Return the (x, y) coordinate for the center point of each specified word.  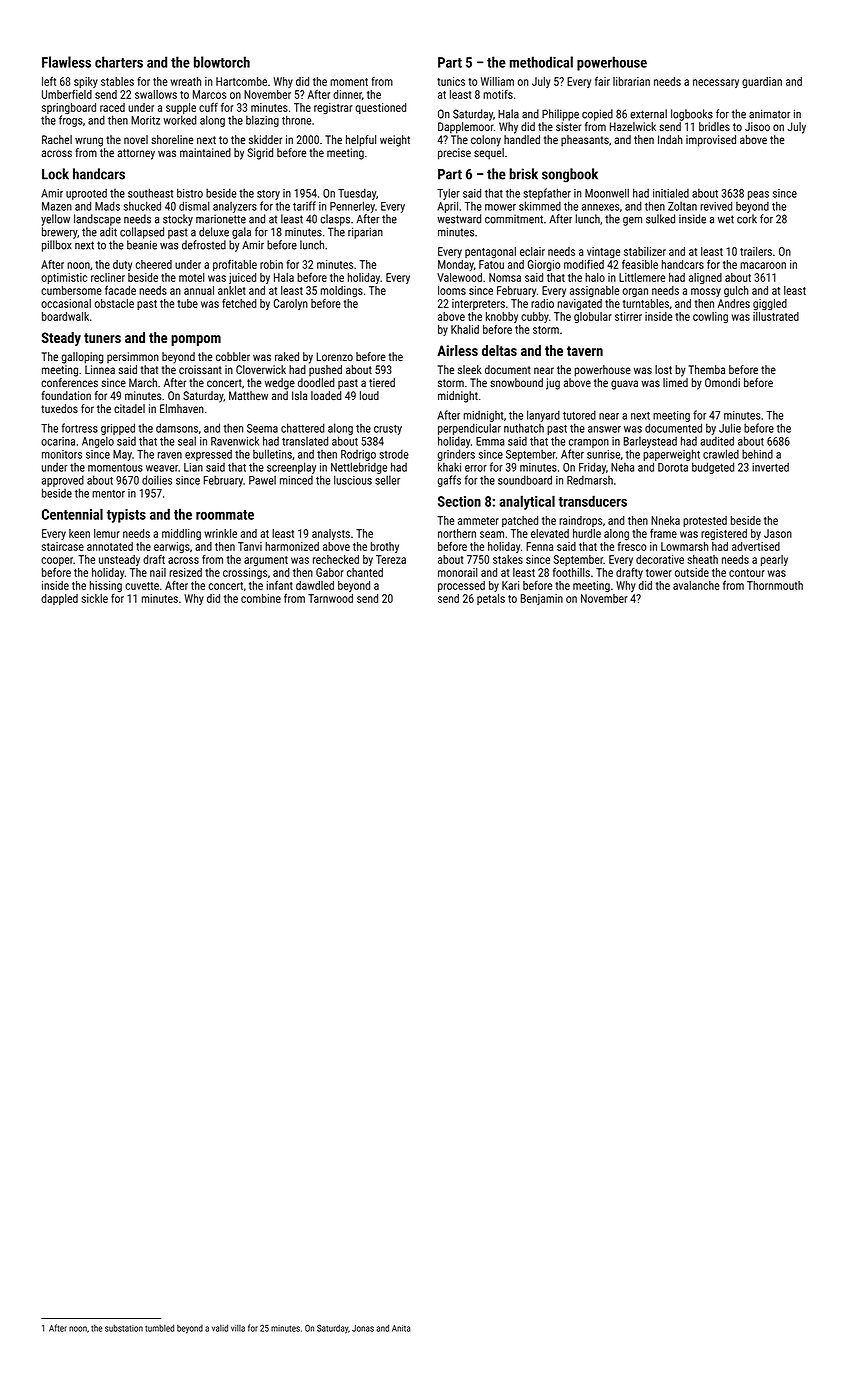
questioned (380, 108)
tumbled (159, 1328)
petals (491, 599)
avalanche (696, 585)
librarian (631, 81)
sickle (94, 598)
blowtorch (222, 62)
